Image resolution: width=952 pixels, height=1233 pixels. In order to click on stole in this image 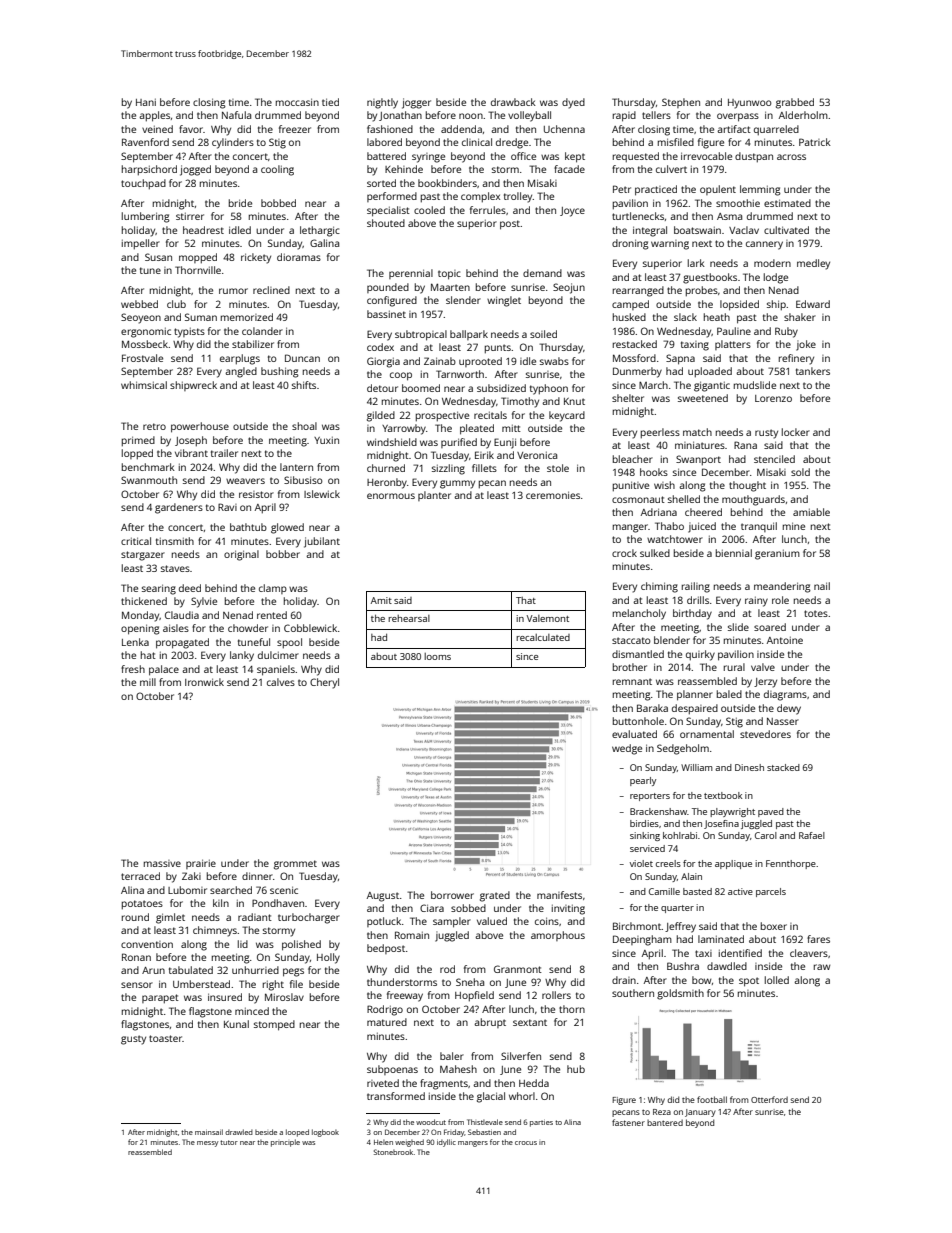, I will do `click(558, 468)`.
